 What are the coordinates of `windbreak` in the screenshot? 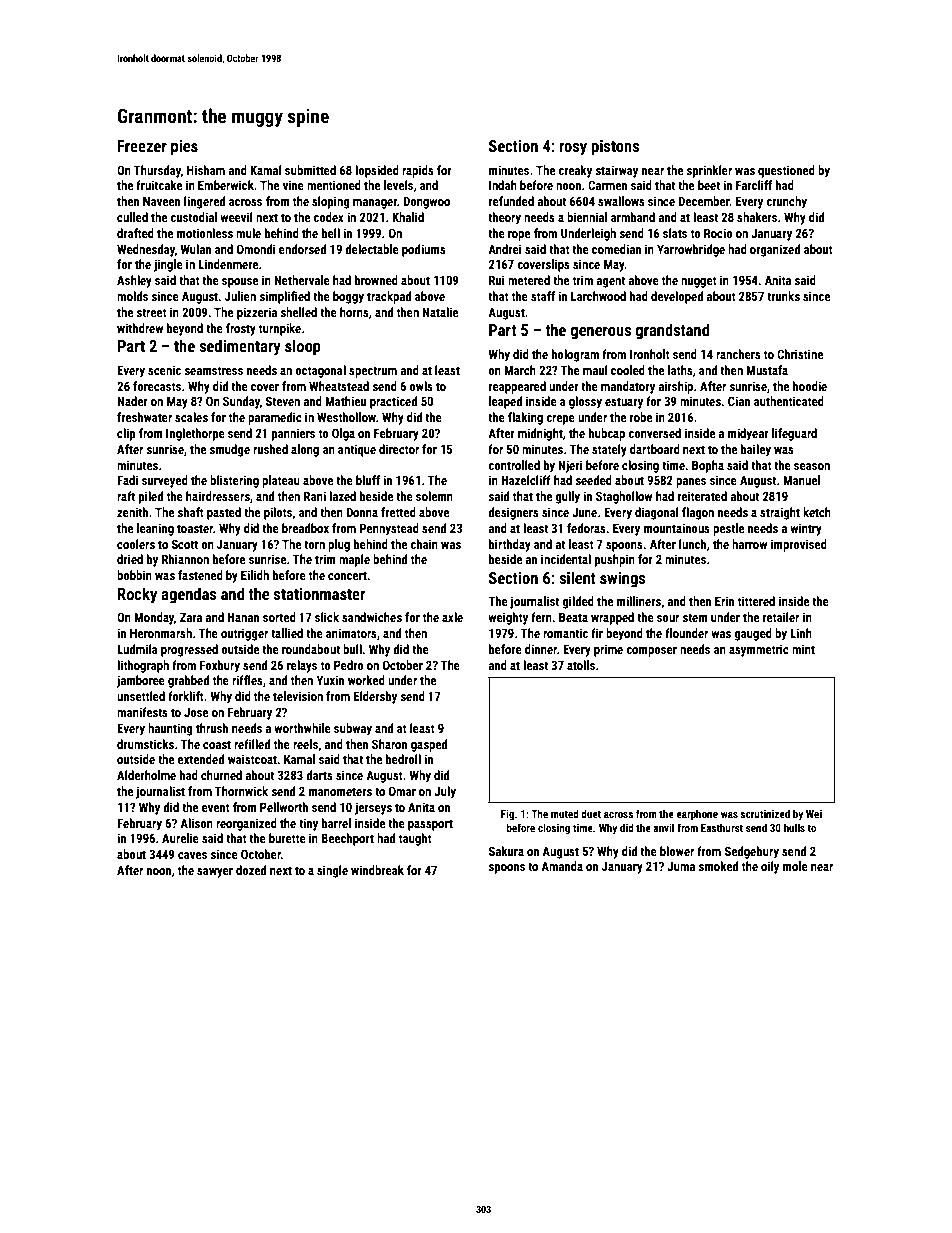 It's located at (377, 870).
